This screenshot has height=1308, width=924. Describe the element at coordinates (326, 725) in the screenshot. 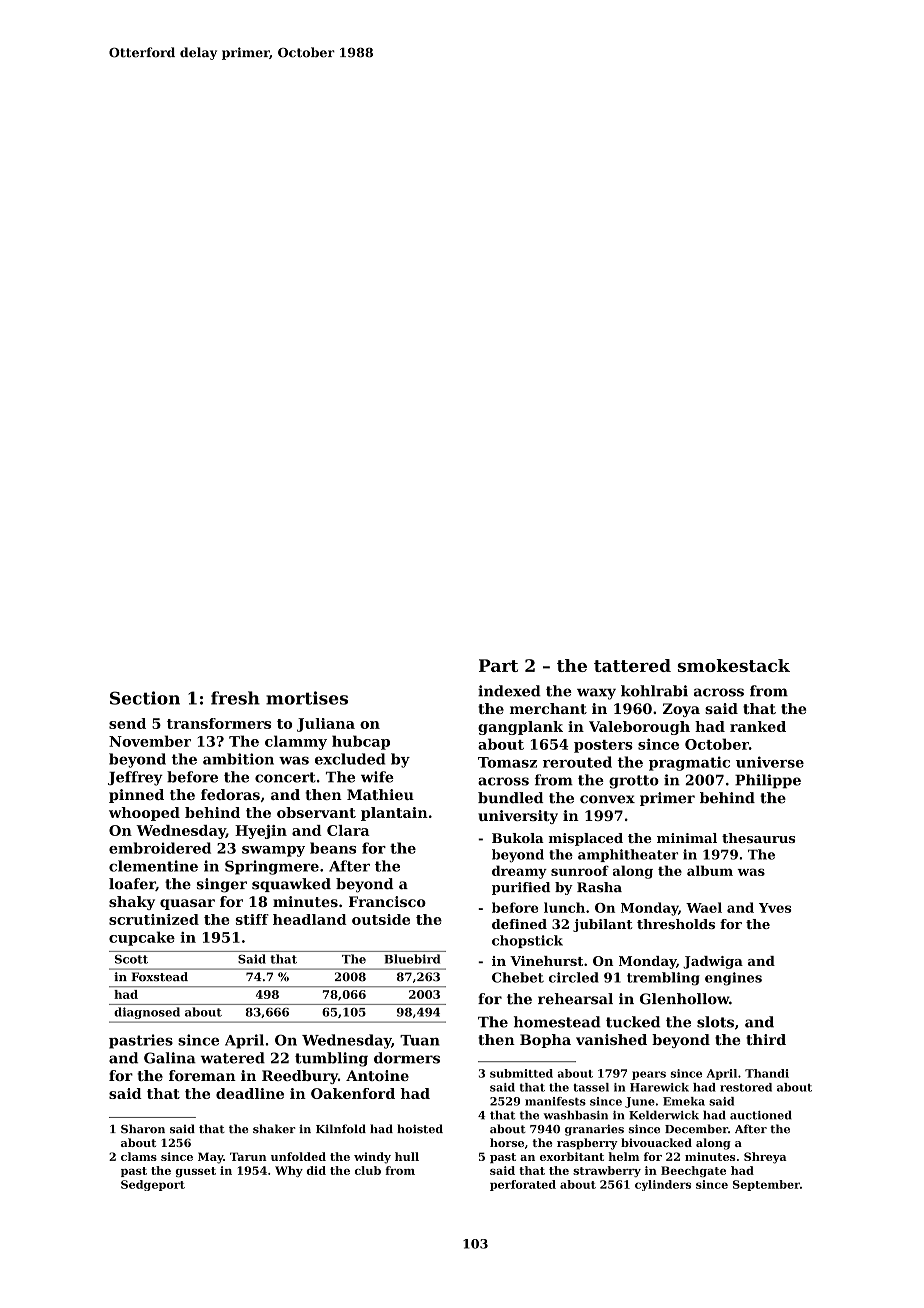

I see `Juliana` at that location.
